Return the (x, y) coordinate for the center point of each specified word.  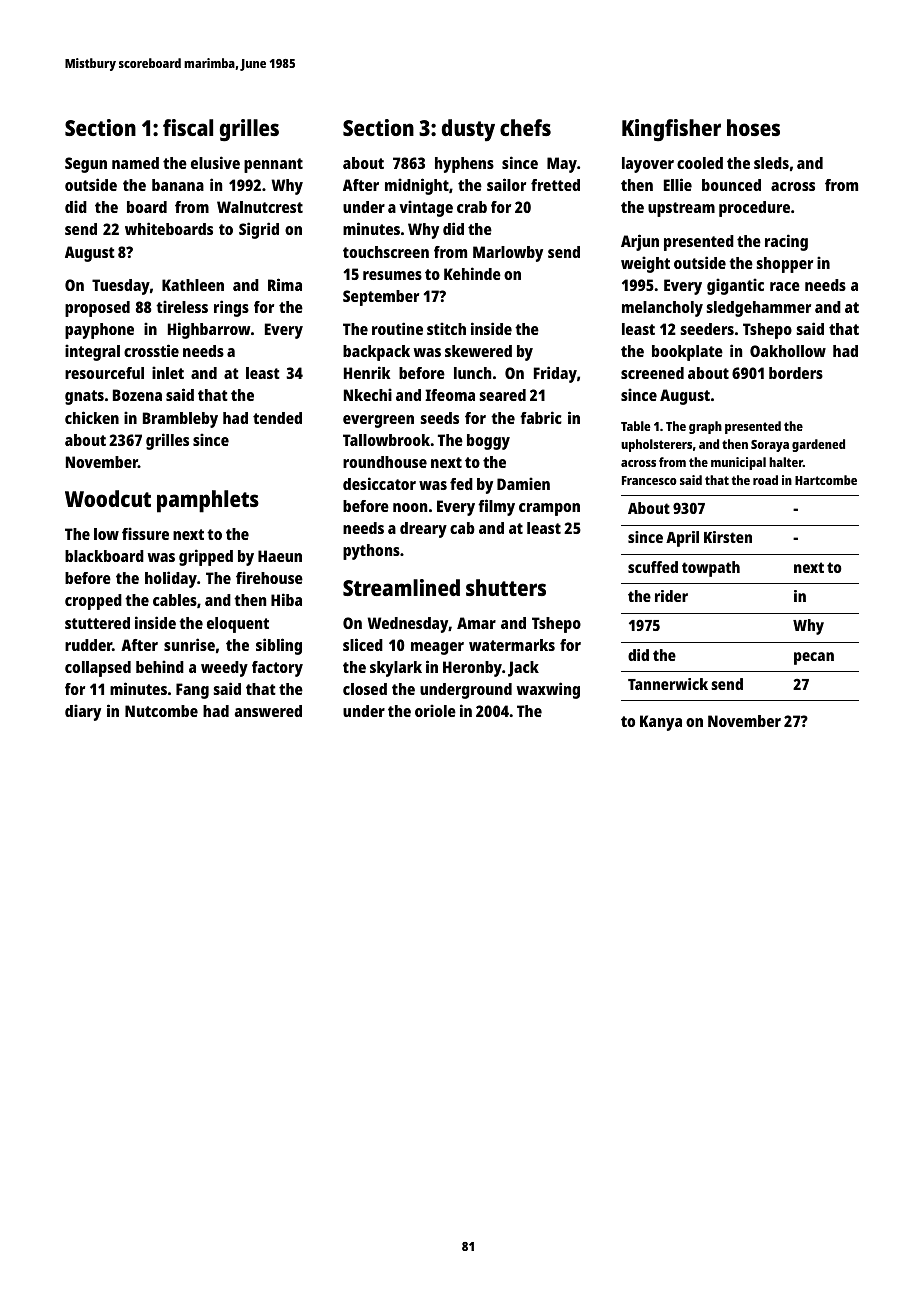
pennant (273, 165)
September (381, 298)
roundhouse (385, 462)
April (682, 539)
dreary (423, 530)
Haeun (280, 556)
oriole (435, 710)
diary (83, 712)
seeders (707, 329)
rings (231, 308)
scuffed (653, 567)
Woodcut (108, 498)
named (135, 163)
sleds (771, 163)
